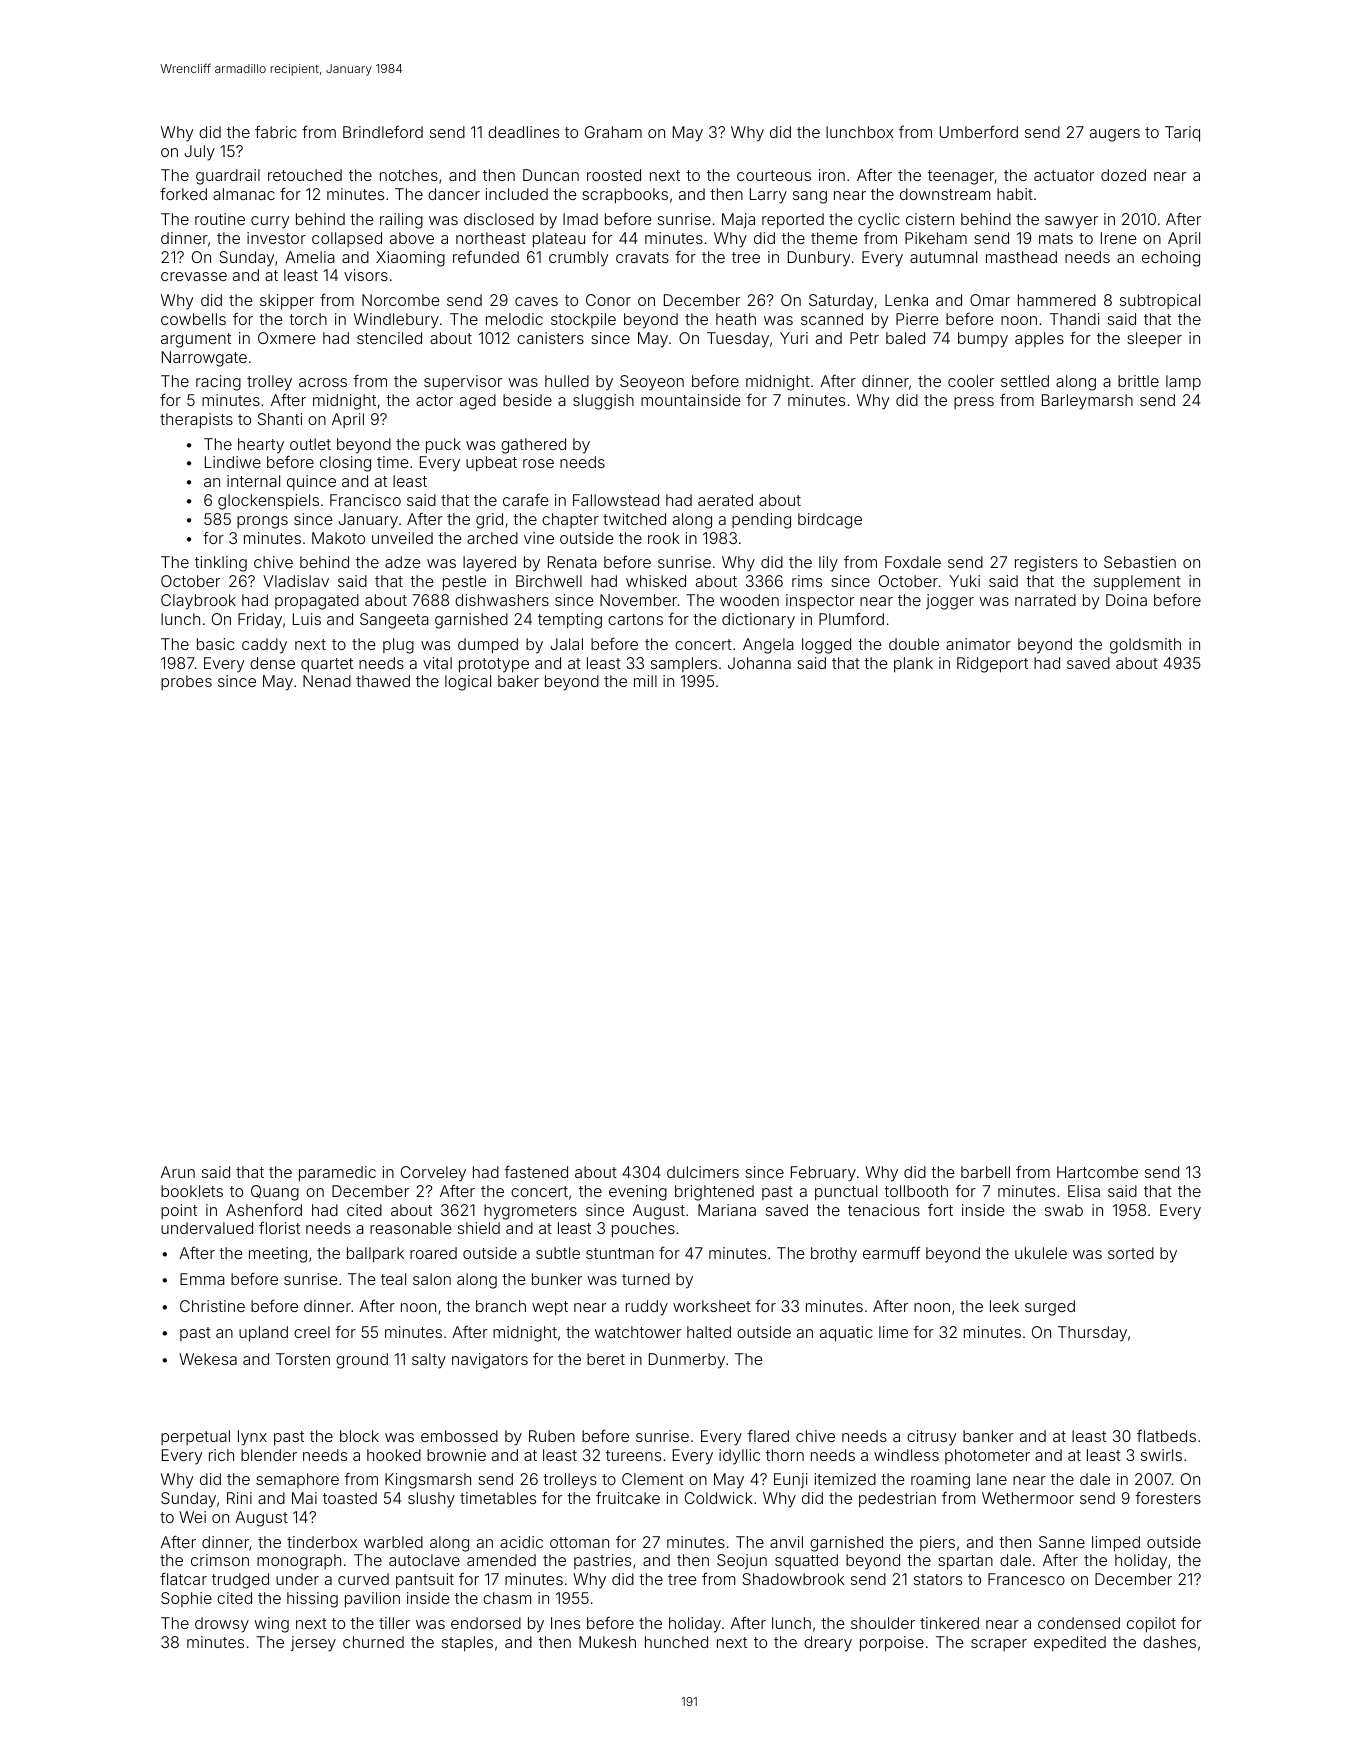 This screenshot has width=1362, height=1763. I want to click on goldsmith, so click(1145, 646).
